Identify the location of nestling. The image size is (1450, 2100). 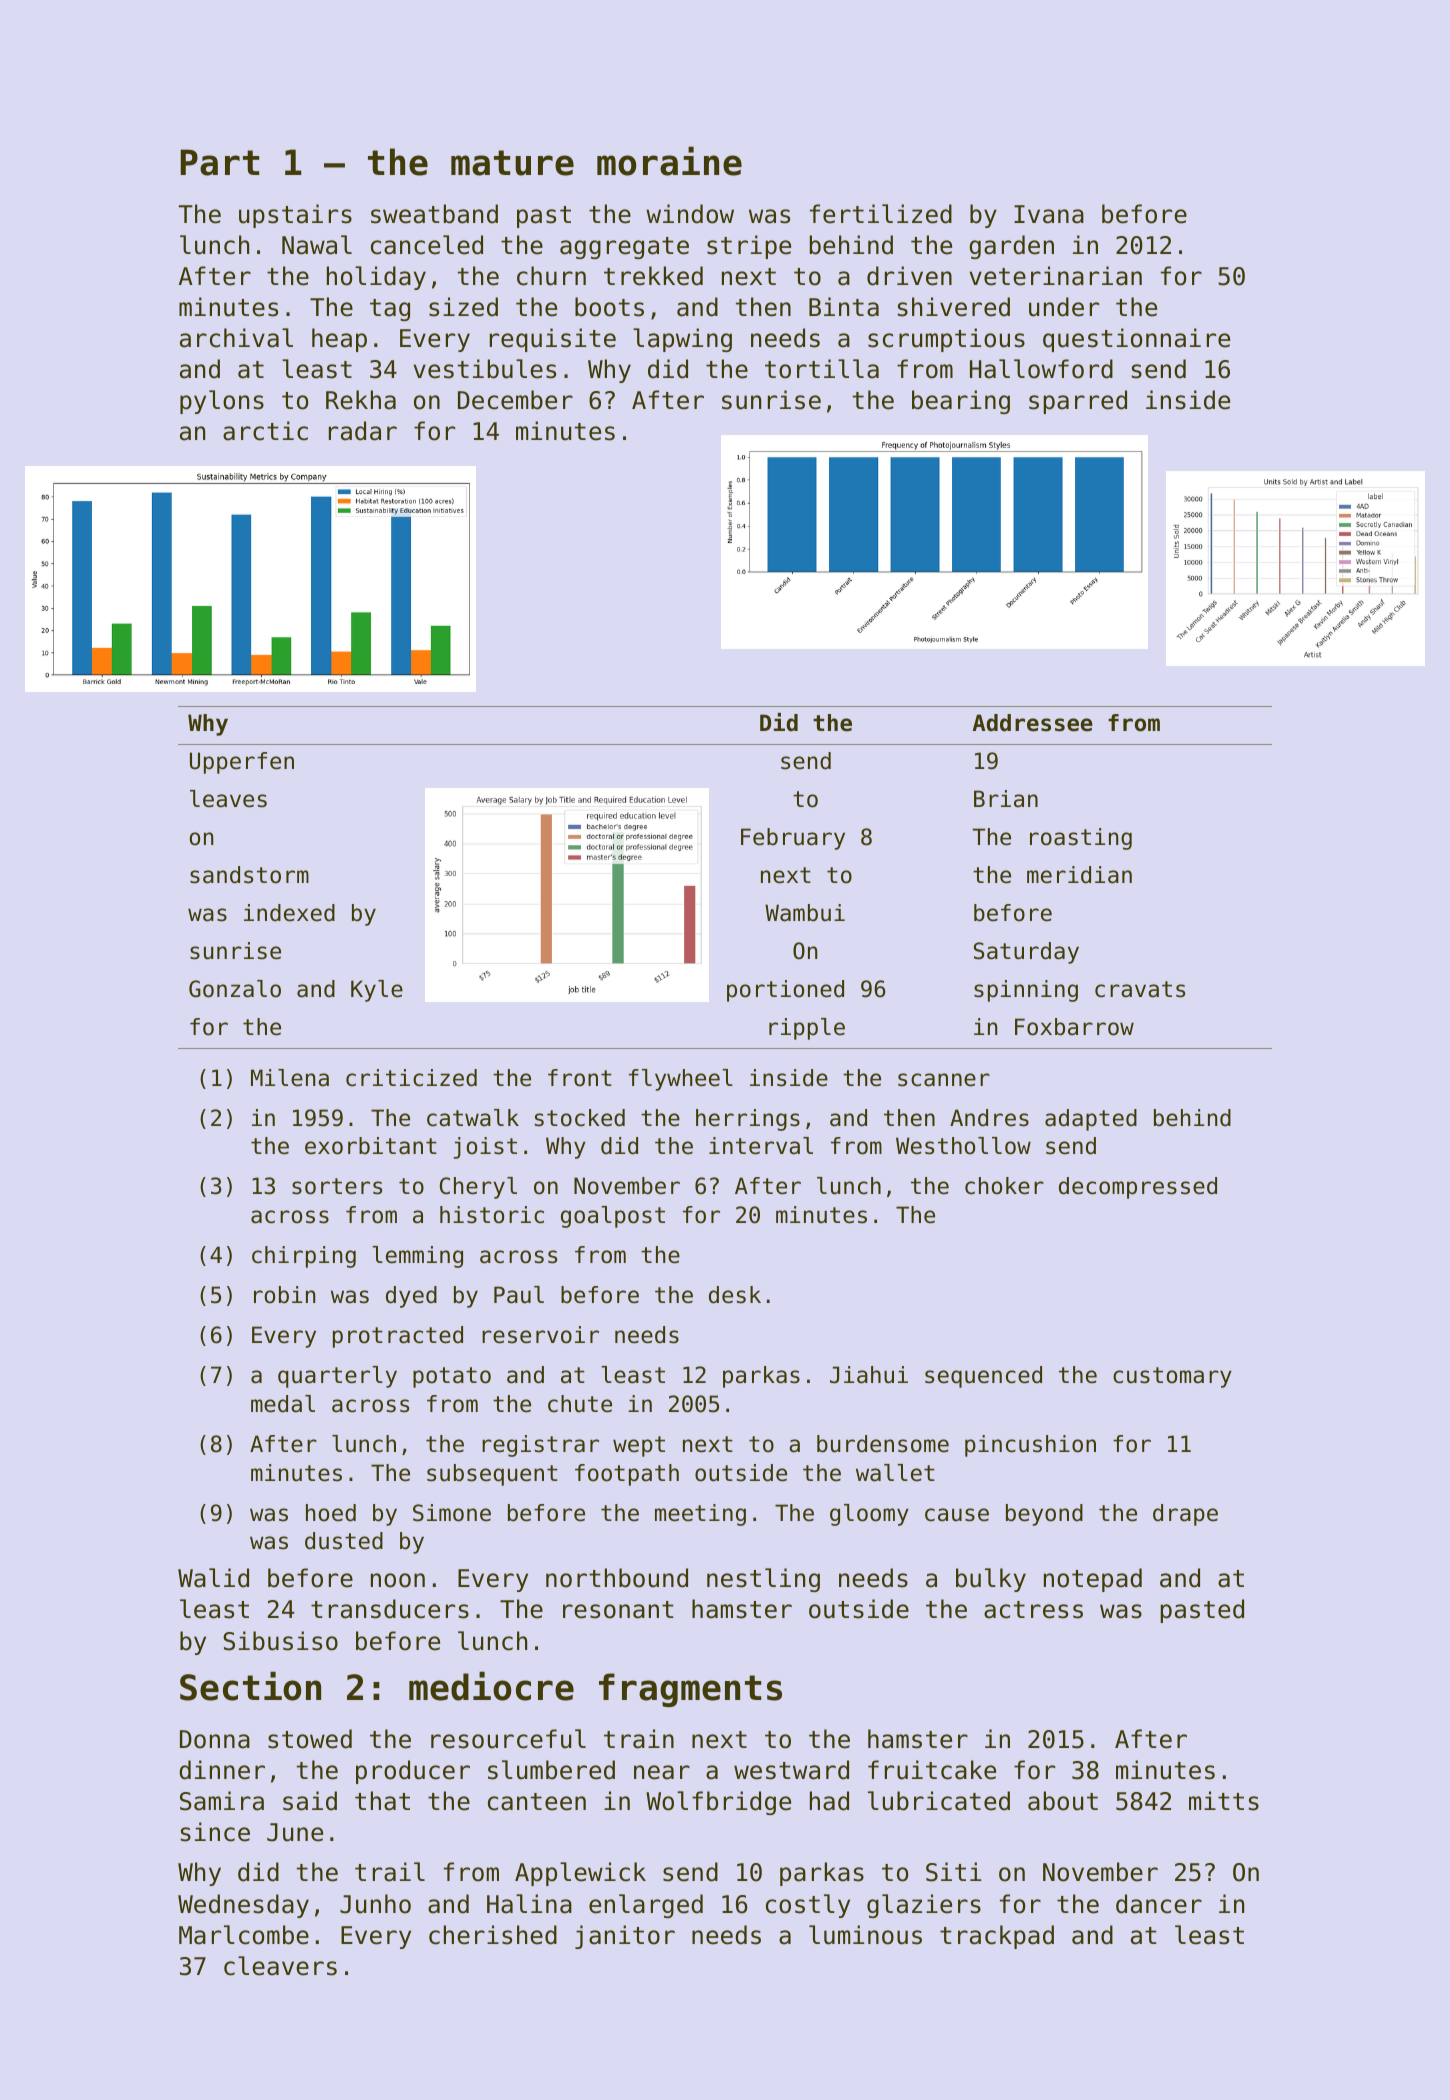
(763, 1580).
